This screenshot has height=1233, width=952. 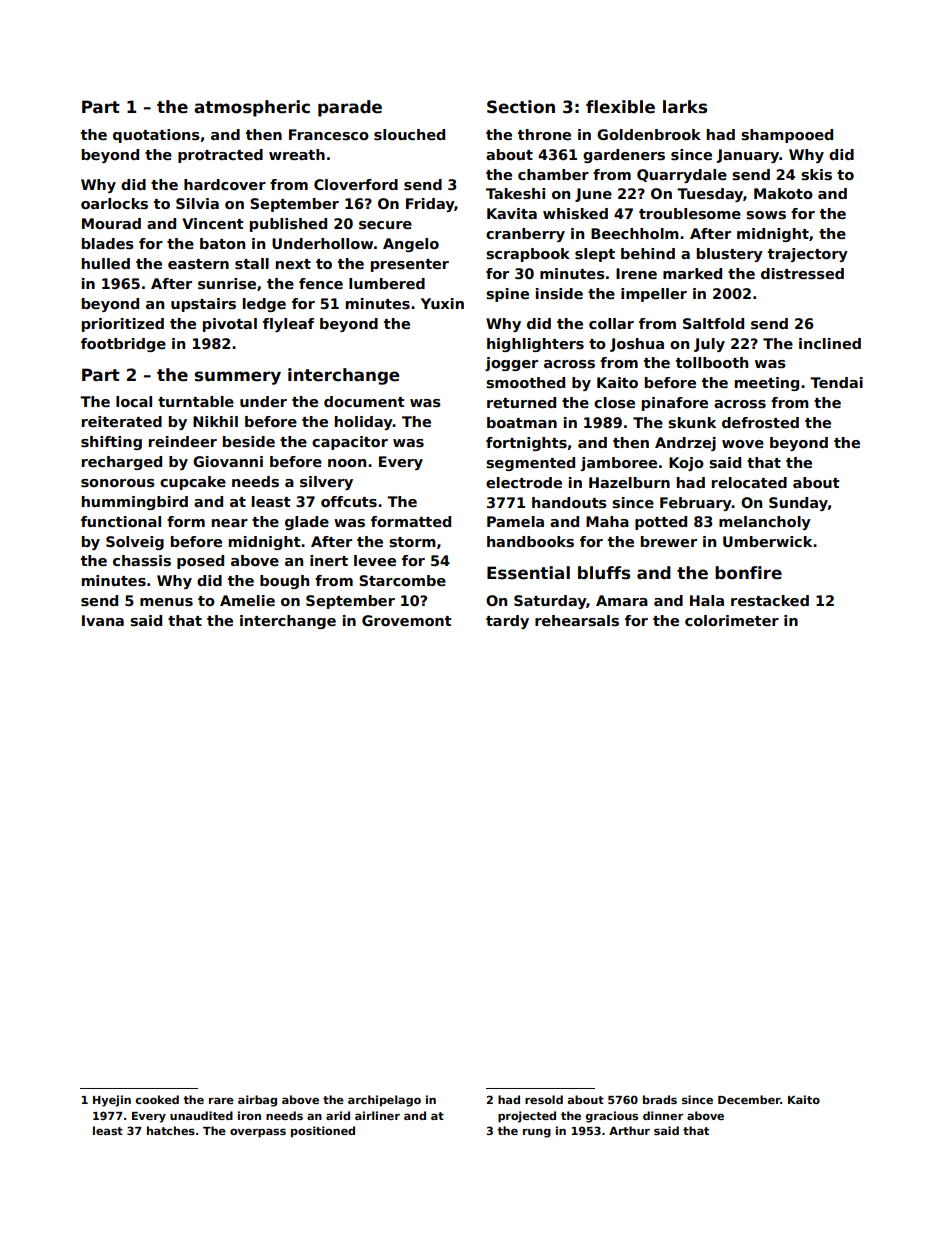 What do you see at coordinates (787, 136) in the screenshot?
I see `shampooed` at bounding box center [787, 136].
